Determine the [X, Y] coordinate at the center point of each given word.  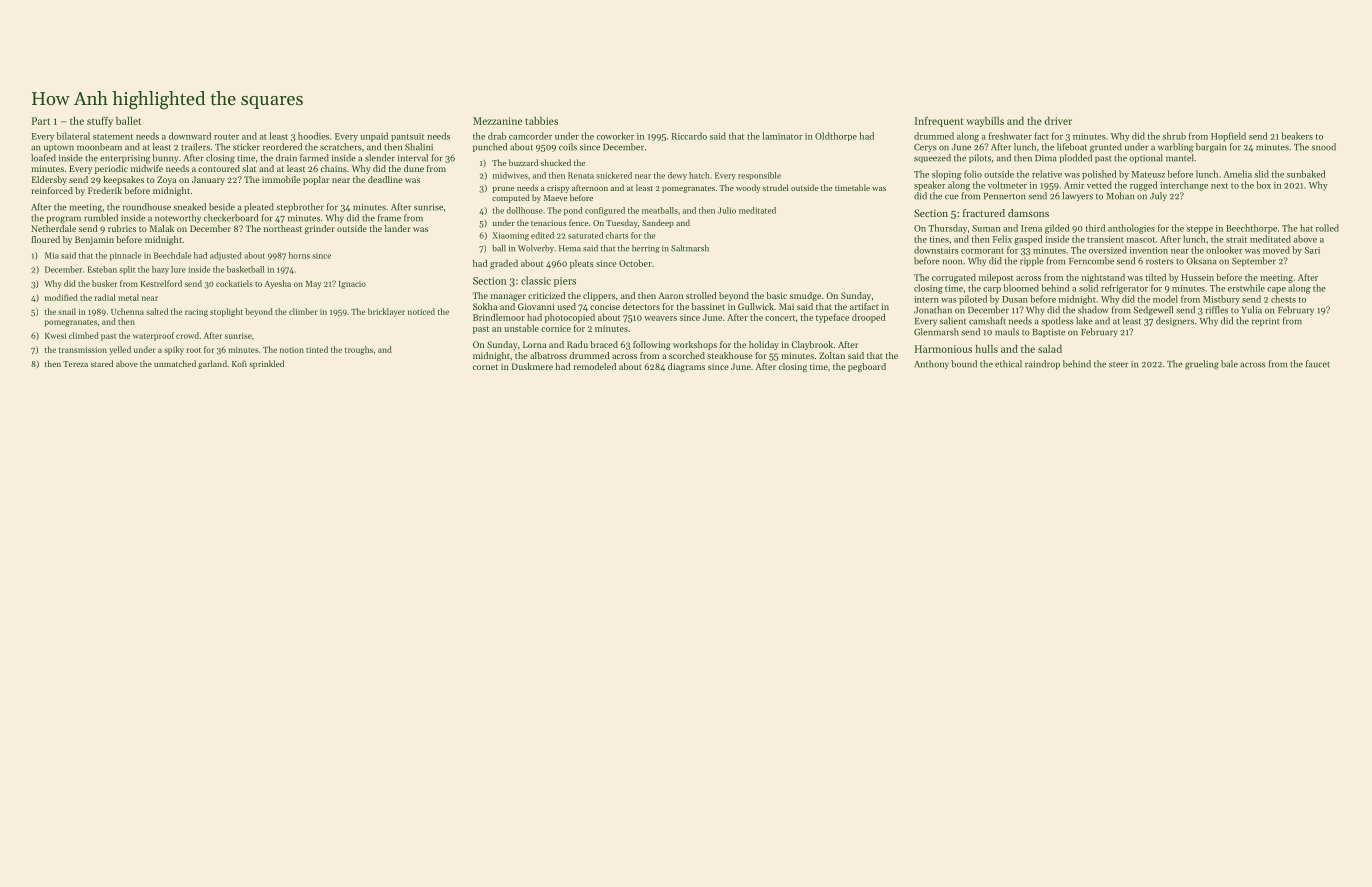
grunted [1106, 148]
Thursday [947, 229]
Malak [162, 228]
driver [1058, 121]
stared [102, 363]
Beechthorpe [1251, 229]
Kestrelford [161, 283]
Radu [577, 344]
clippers [599, 296]
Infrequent [939, 122]
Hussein [1197, 277]
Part [41, 121]
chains [334, 168]
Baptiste [1049, 333]
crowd [187, 335]
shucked [556, 162]
